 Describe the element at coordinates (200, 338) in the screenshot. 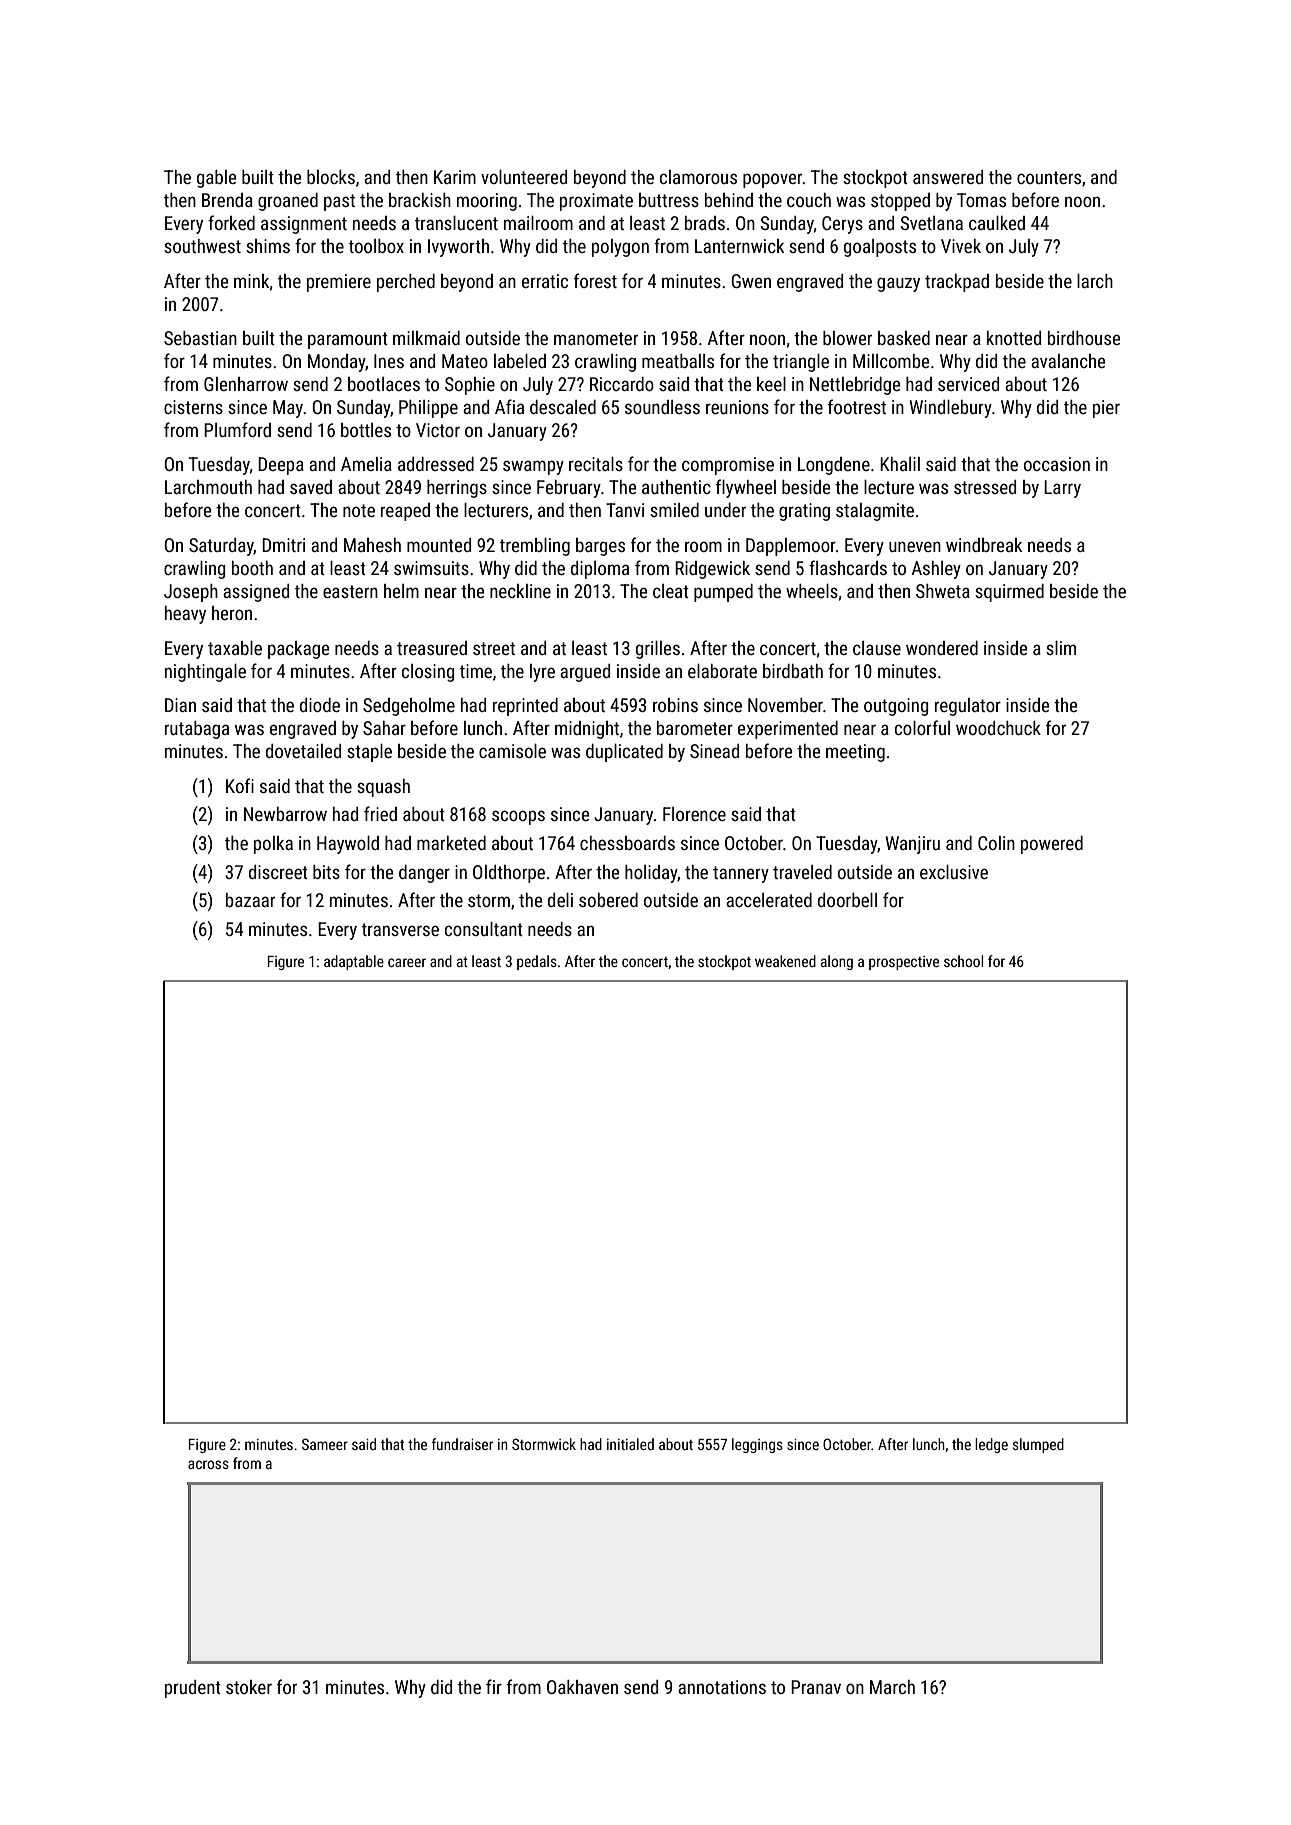

I see `Sebastian` at that location.
